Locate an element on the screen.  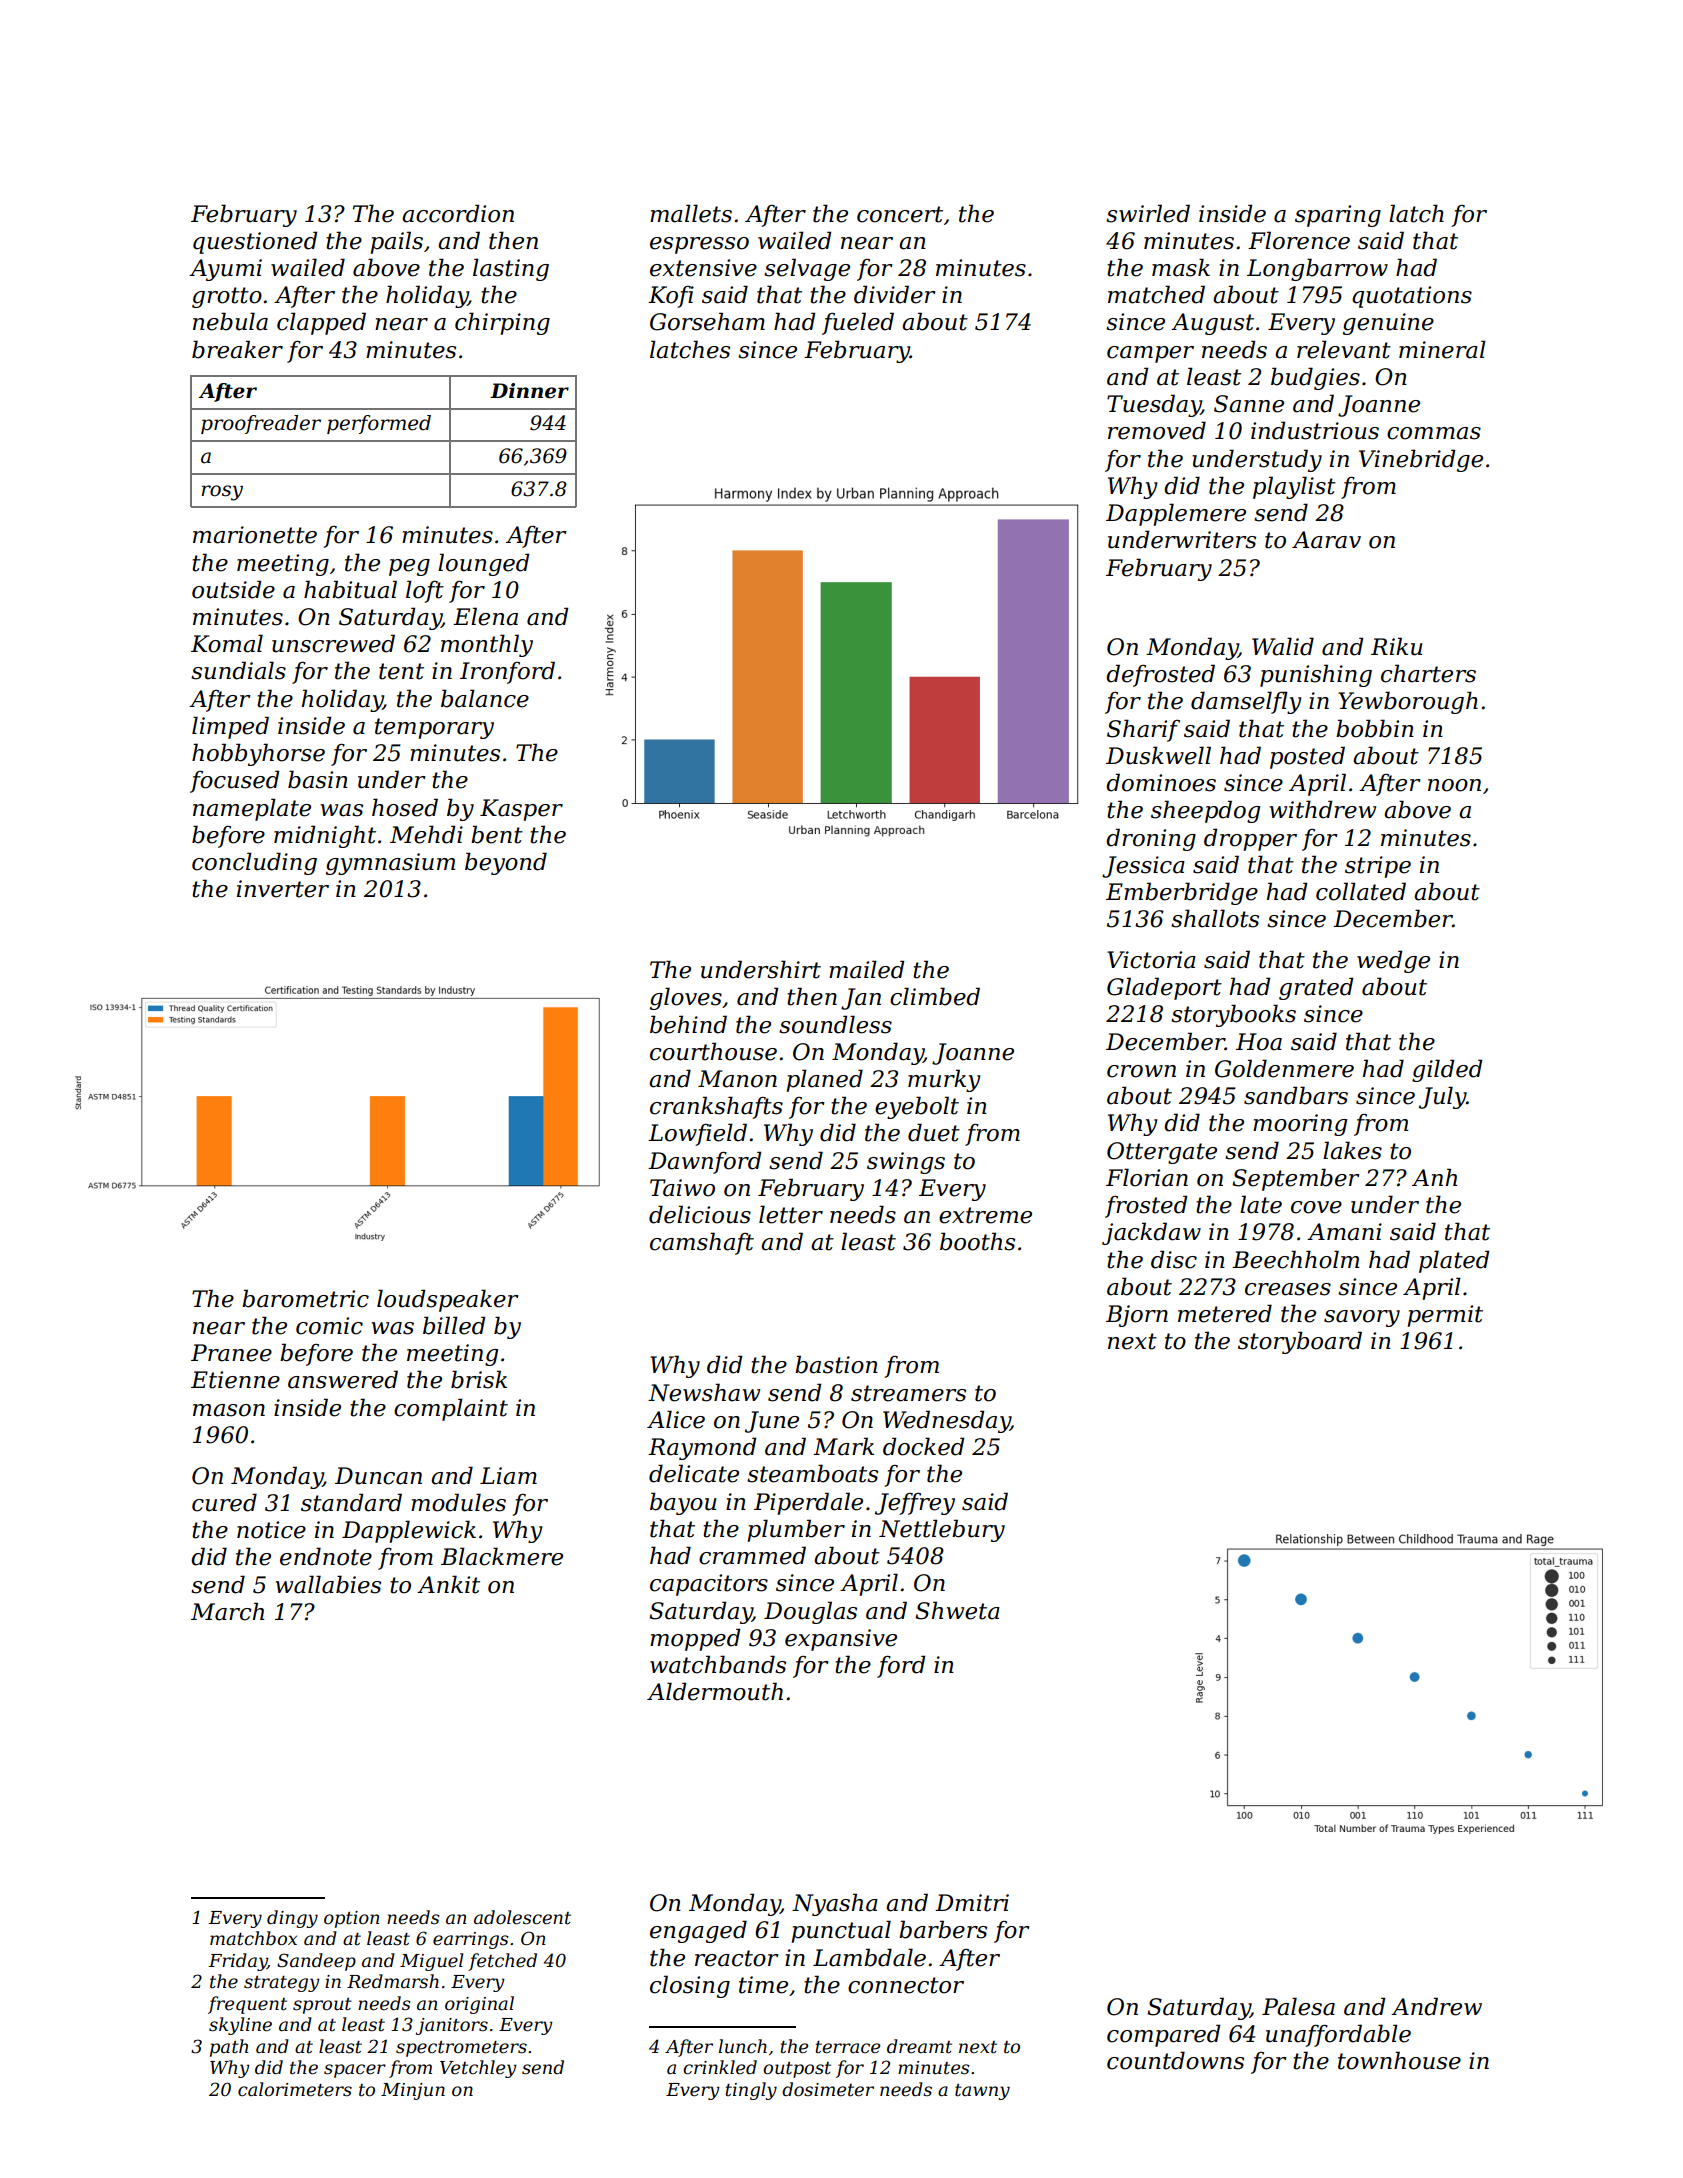
gilded is located at coordinates (1447, 1070).
